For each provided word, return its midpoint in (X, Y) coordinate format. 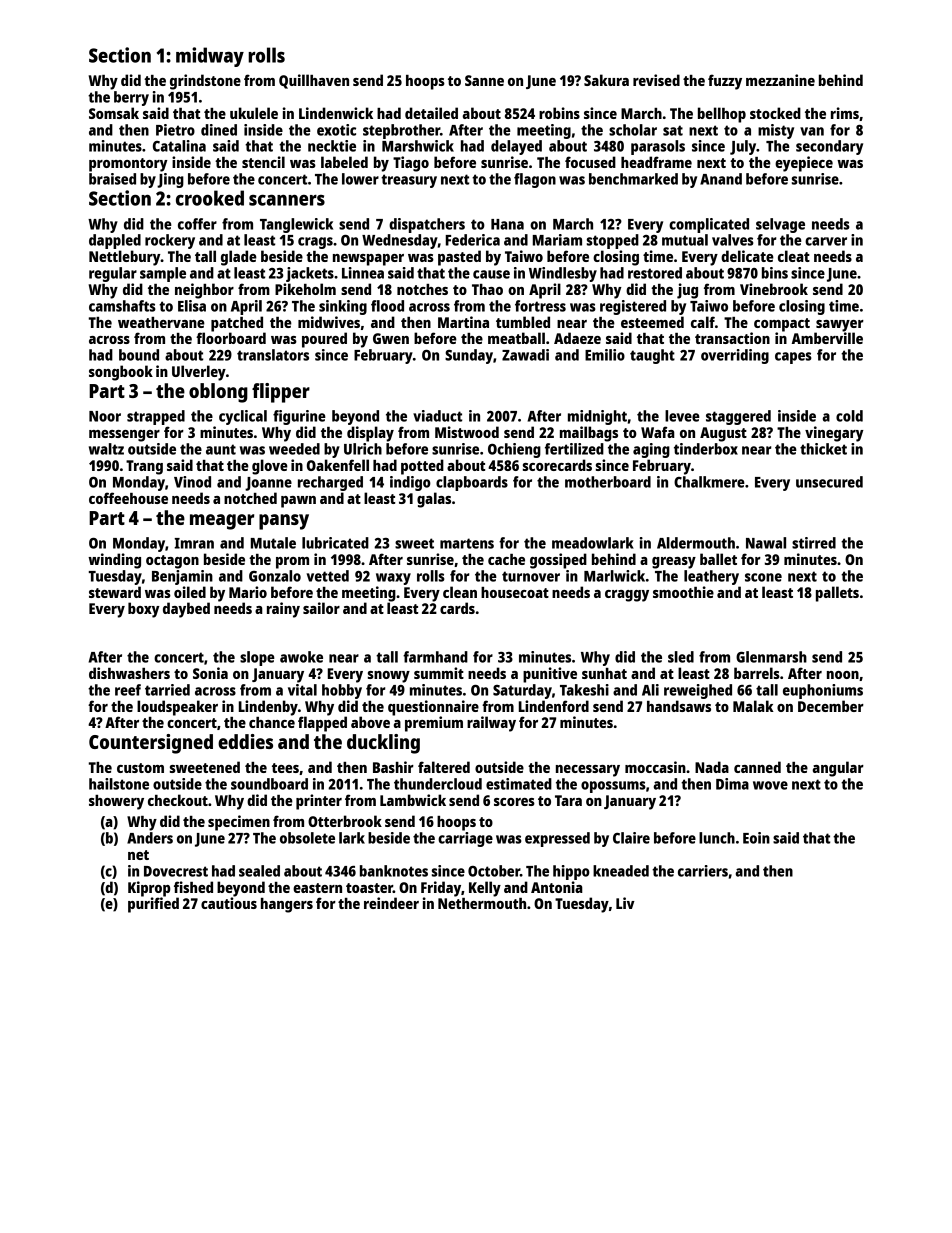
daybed (186, 610)
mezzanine (780, 80)
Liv (625, 903)
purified (153, 905)
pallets (837, 594)
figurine (299, 417)
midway (210, 57)
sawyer (840, 326)
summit (439, 673)
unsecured (829, 482)
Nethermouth (482, 903)
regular (113, 274)
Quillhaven (314, 81)
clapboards (472, 483)
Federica (473, 240)
